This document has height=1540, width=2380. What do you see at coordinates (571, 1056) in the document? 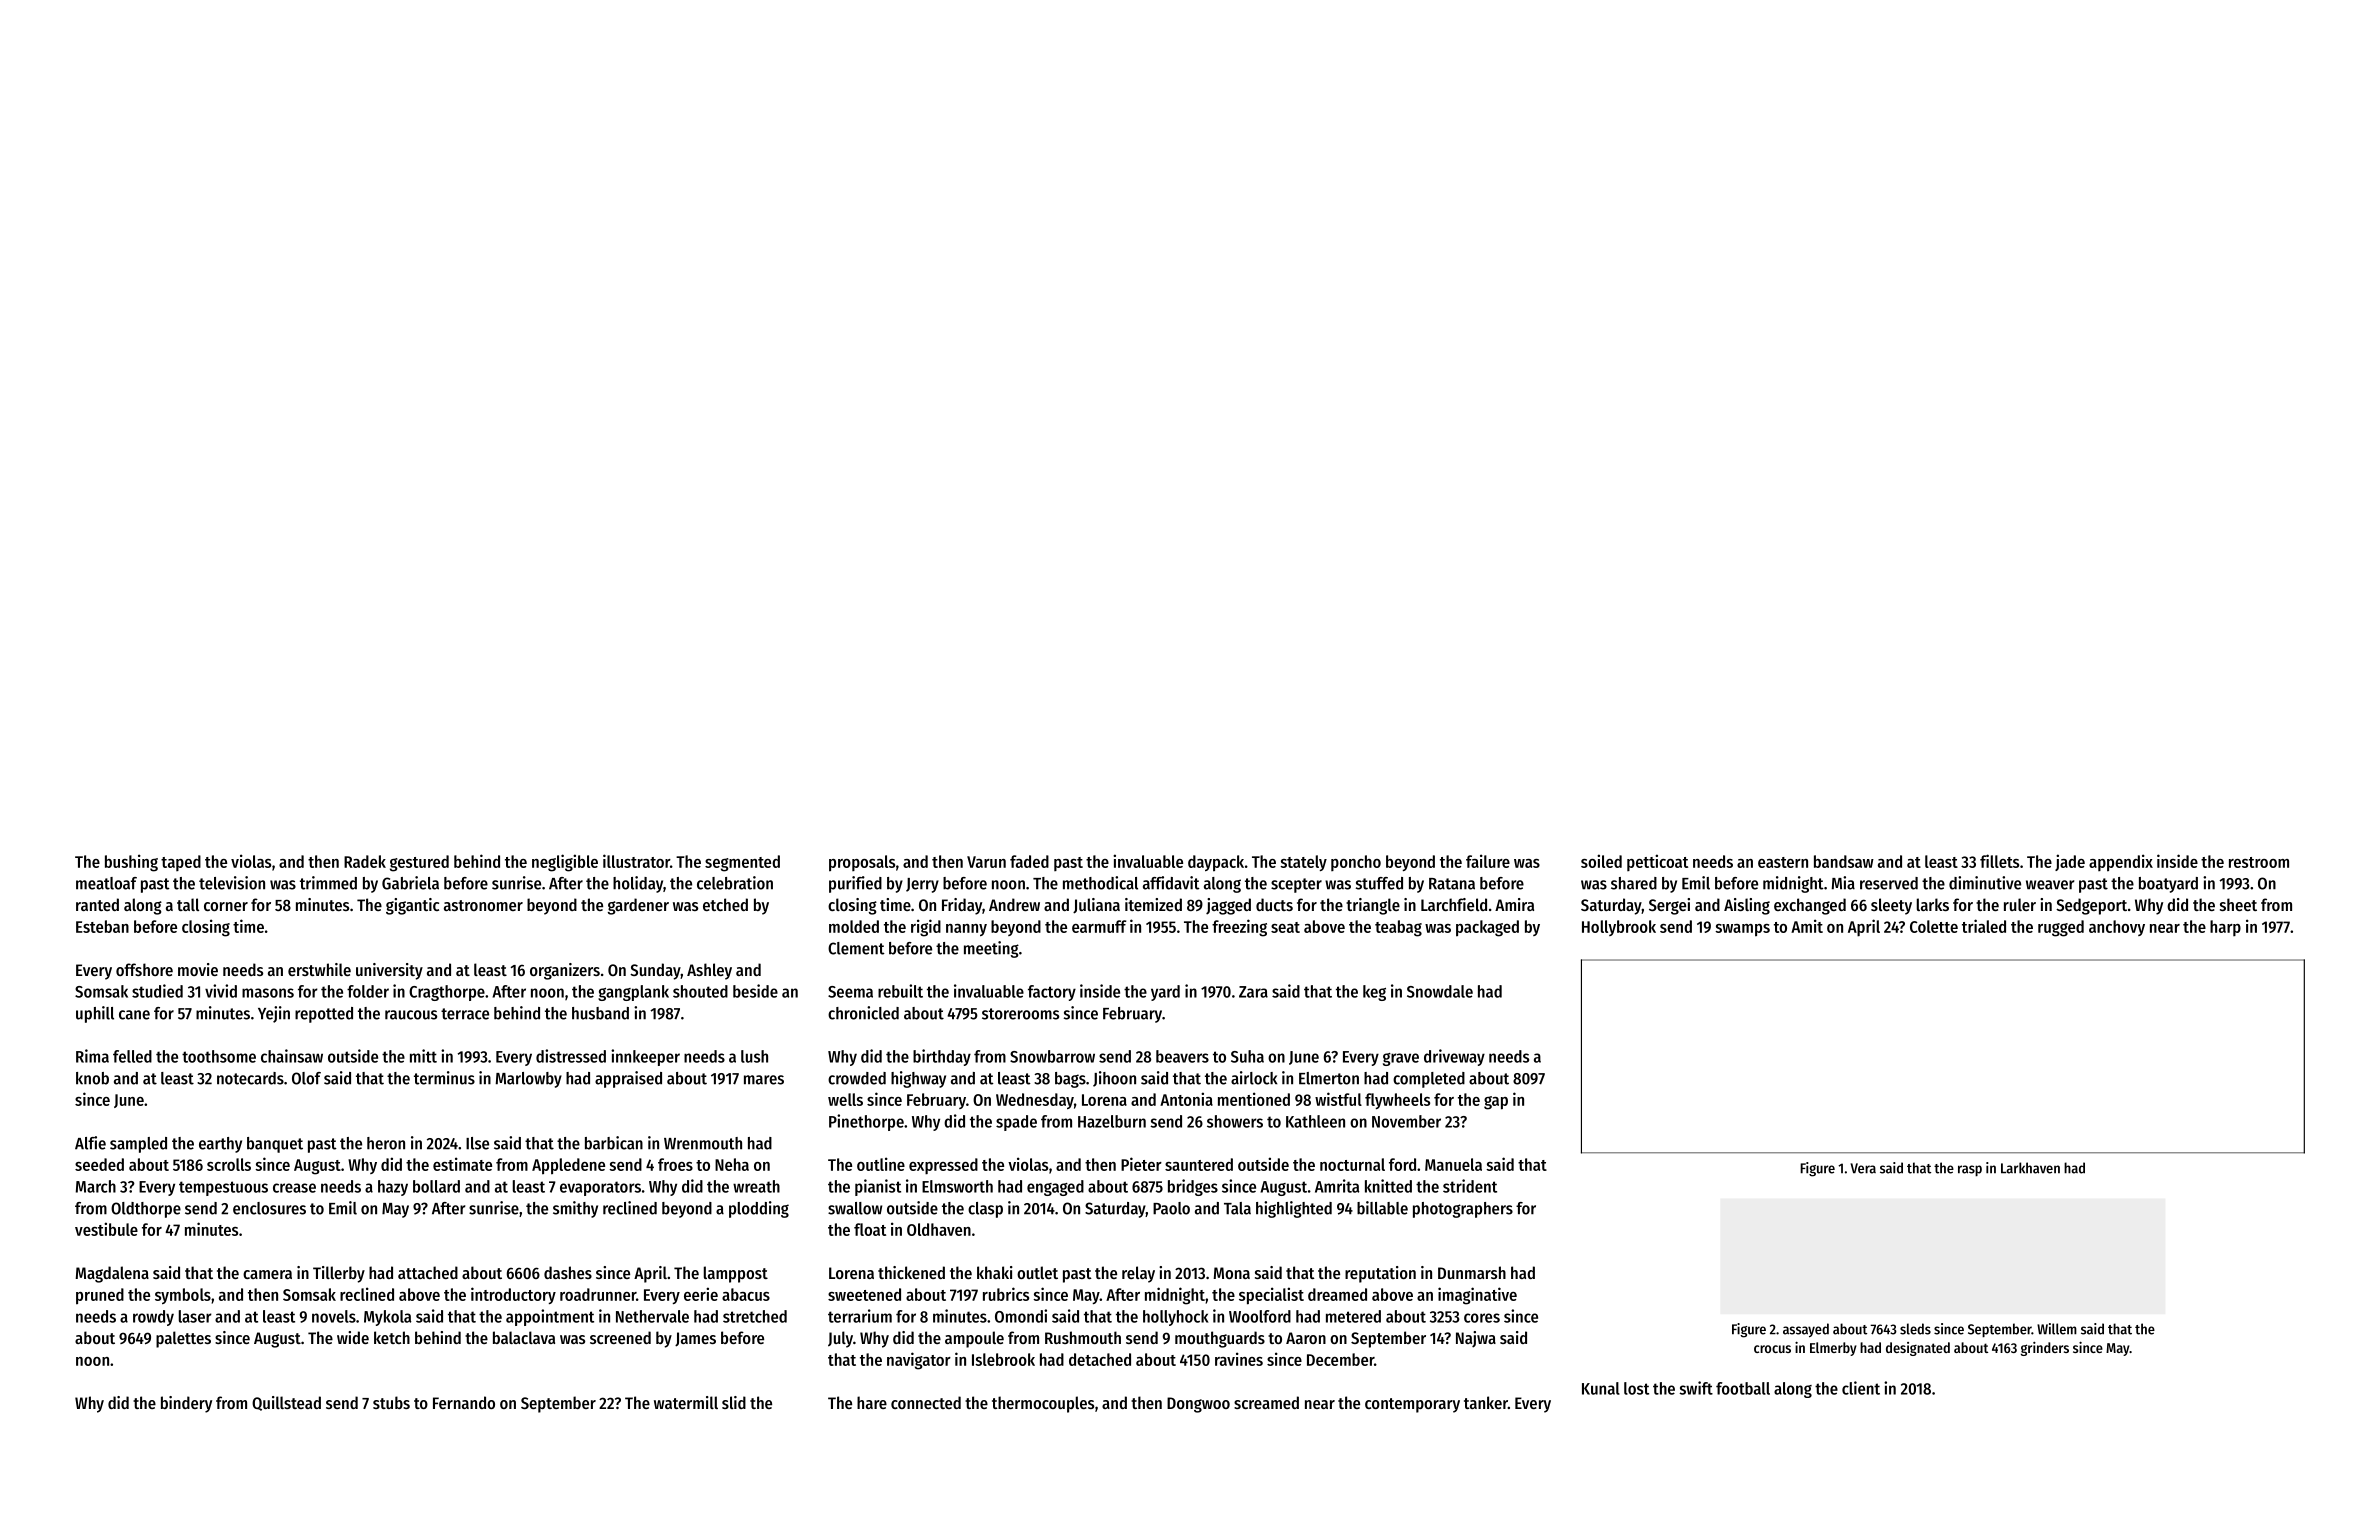
I see `distressed` at bounding box center [571, 1056].
